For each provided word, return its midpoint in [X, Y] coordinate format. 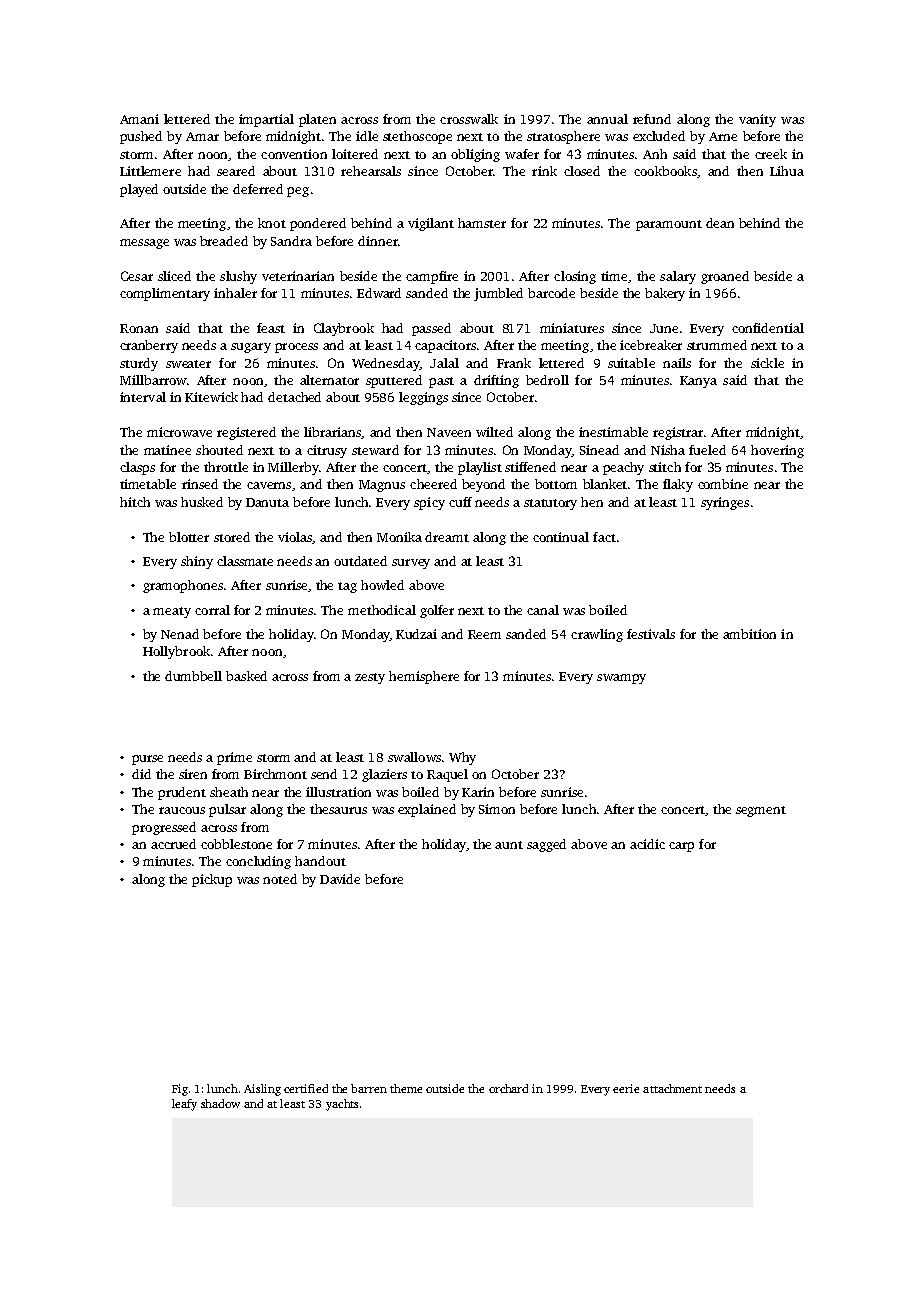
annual [607, 119]
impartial [266, 120]
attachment [672, 1088]
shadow [220, 1103]
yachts [342, 1105]
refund [652, 119]
